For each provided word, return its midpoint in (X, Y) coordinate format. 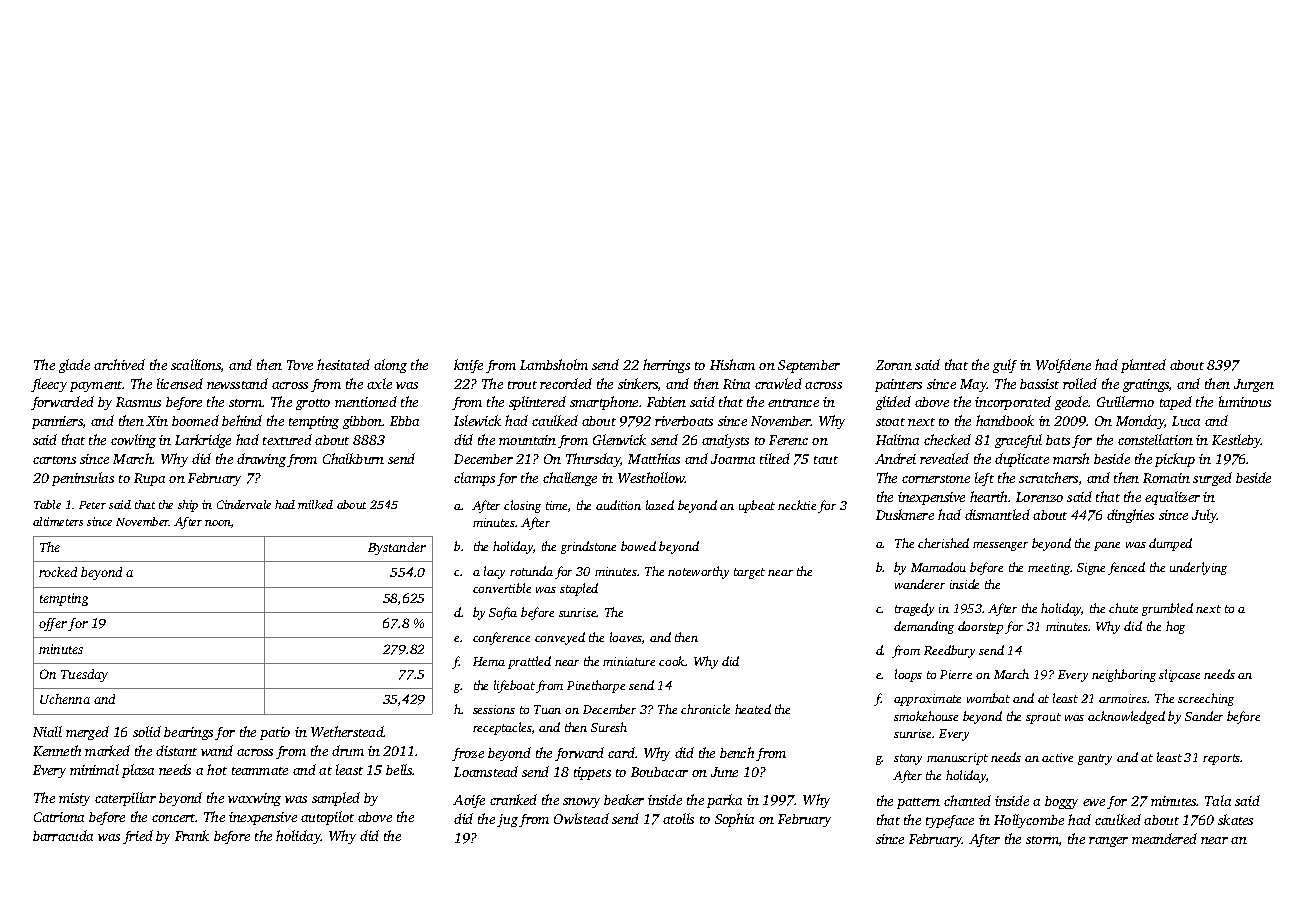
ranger (1108, 842)
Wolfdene (1063, 366)
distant (176, 750)
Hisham (732, 364)
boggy (1061, 802)
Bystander (397, 548)
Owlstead (581, 818)
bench (737, 752)
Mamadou (938, 567)
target (749, 573)
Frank (192, 835)
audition (618, 505)
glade (74, 366)
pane (1107, 546)
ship (188, 506)
